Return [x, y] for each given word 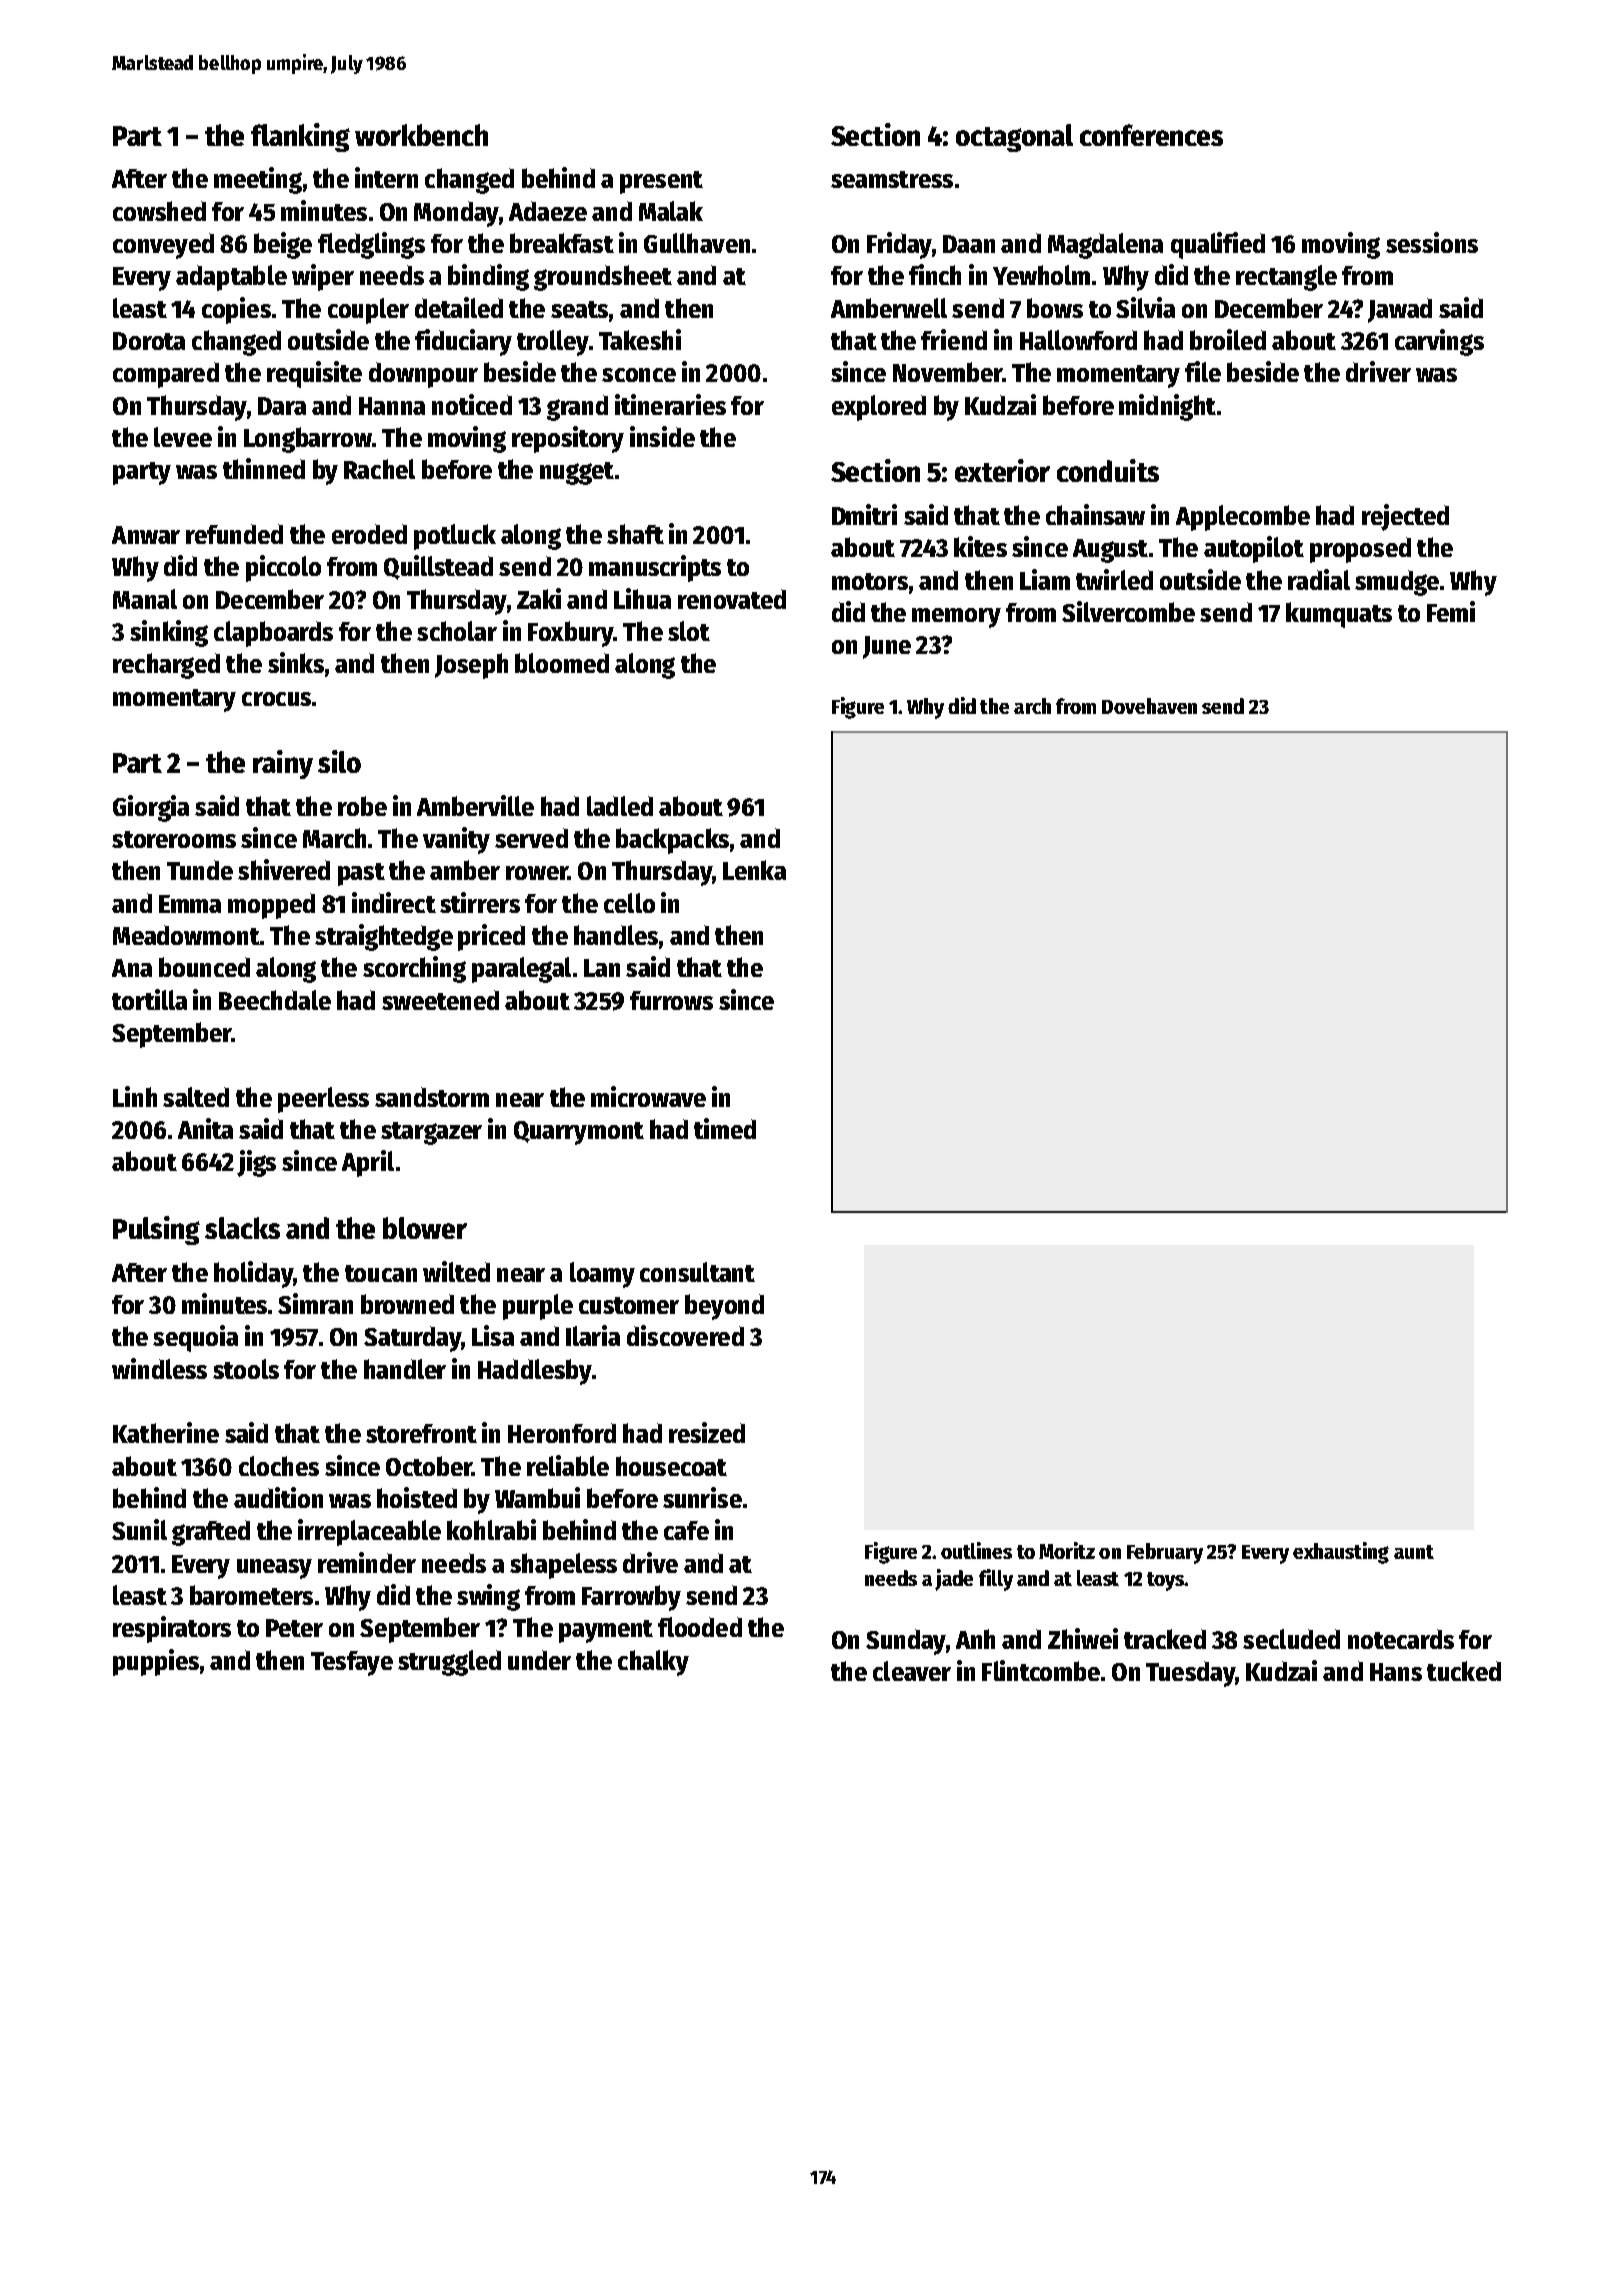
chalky [653, 1663]
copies [236, 310]
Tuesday [1190, 1674]
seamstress [892, 179]
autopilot [1254, 549]
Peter [294, 1628]
